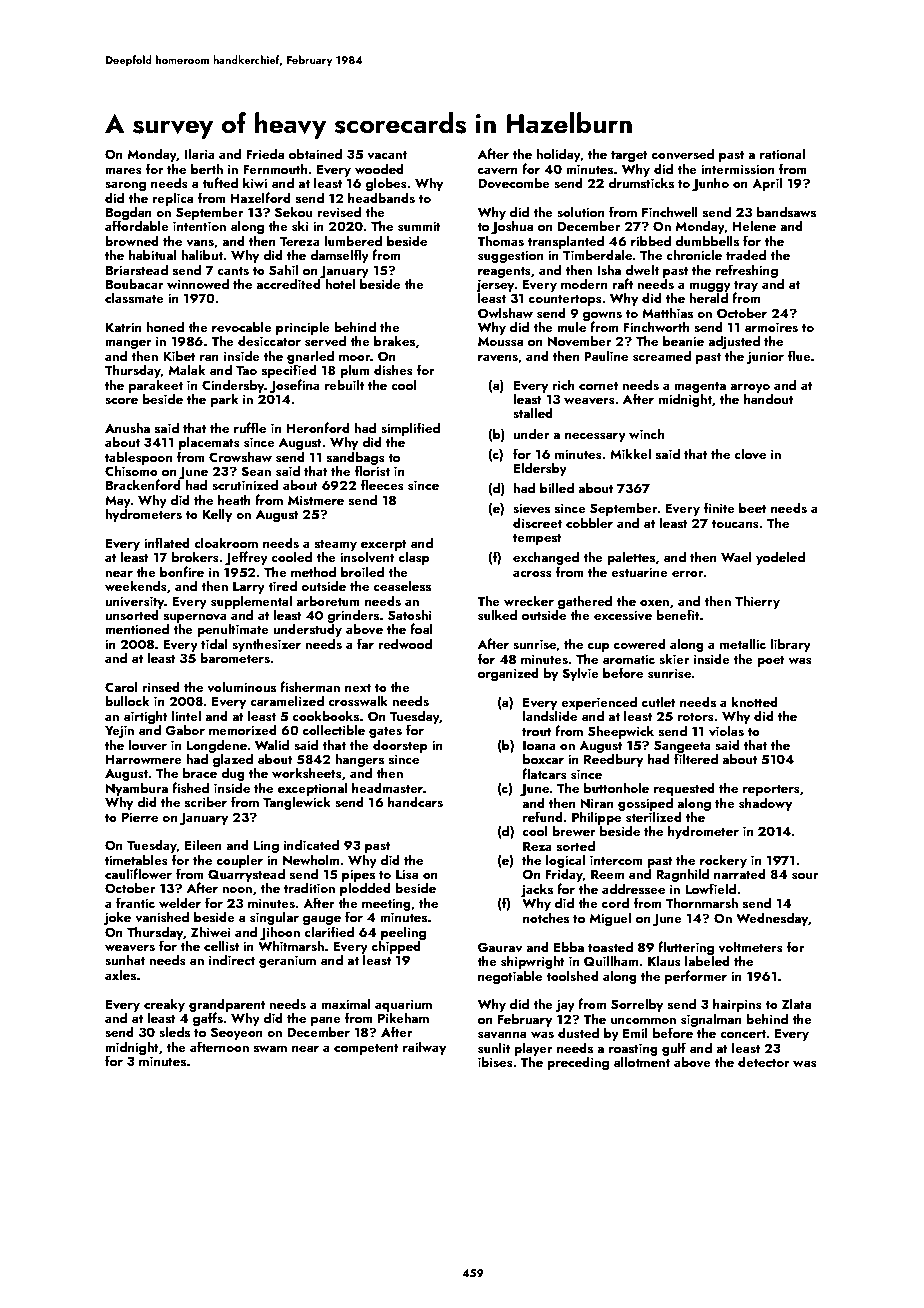  Describe the element at coordinates (546, 558) in the screenshot. I see `exchanged` at that location.
